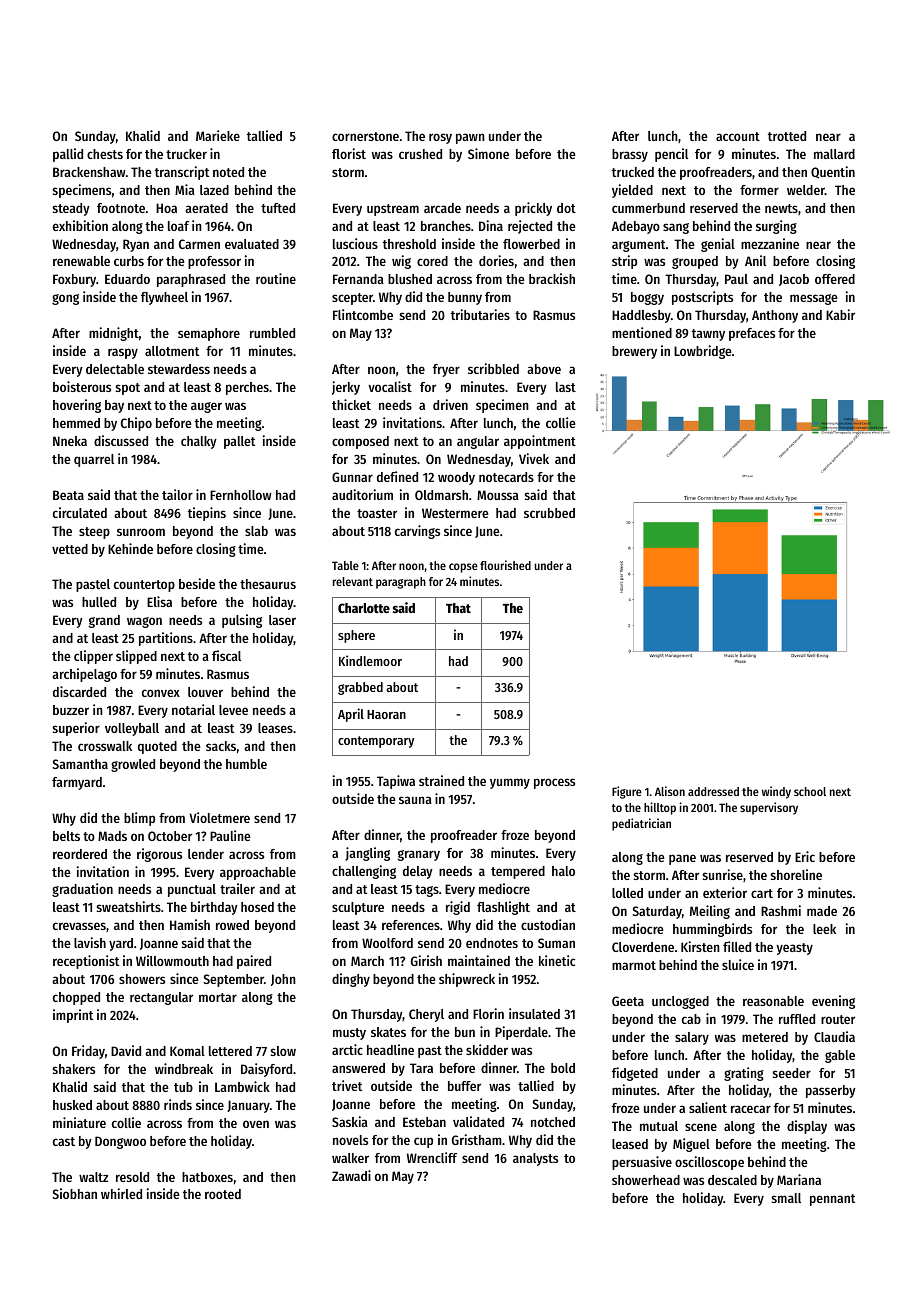 The height and width of the image is (1316, 908). Describe the element at coordinates (390, 386) in the image. I see `vocalist` at that location.
